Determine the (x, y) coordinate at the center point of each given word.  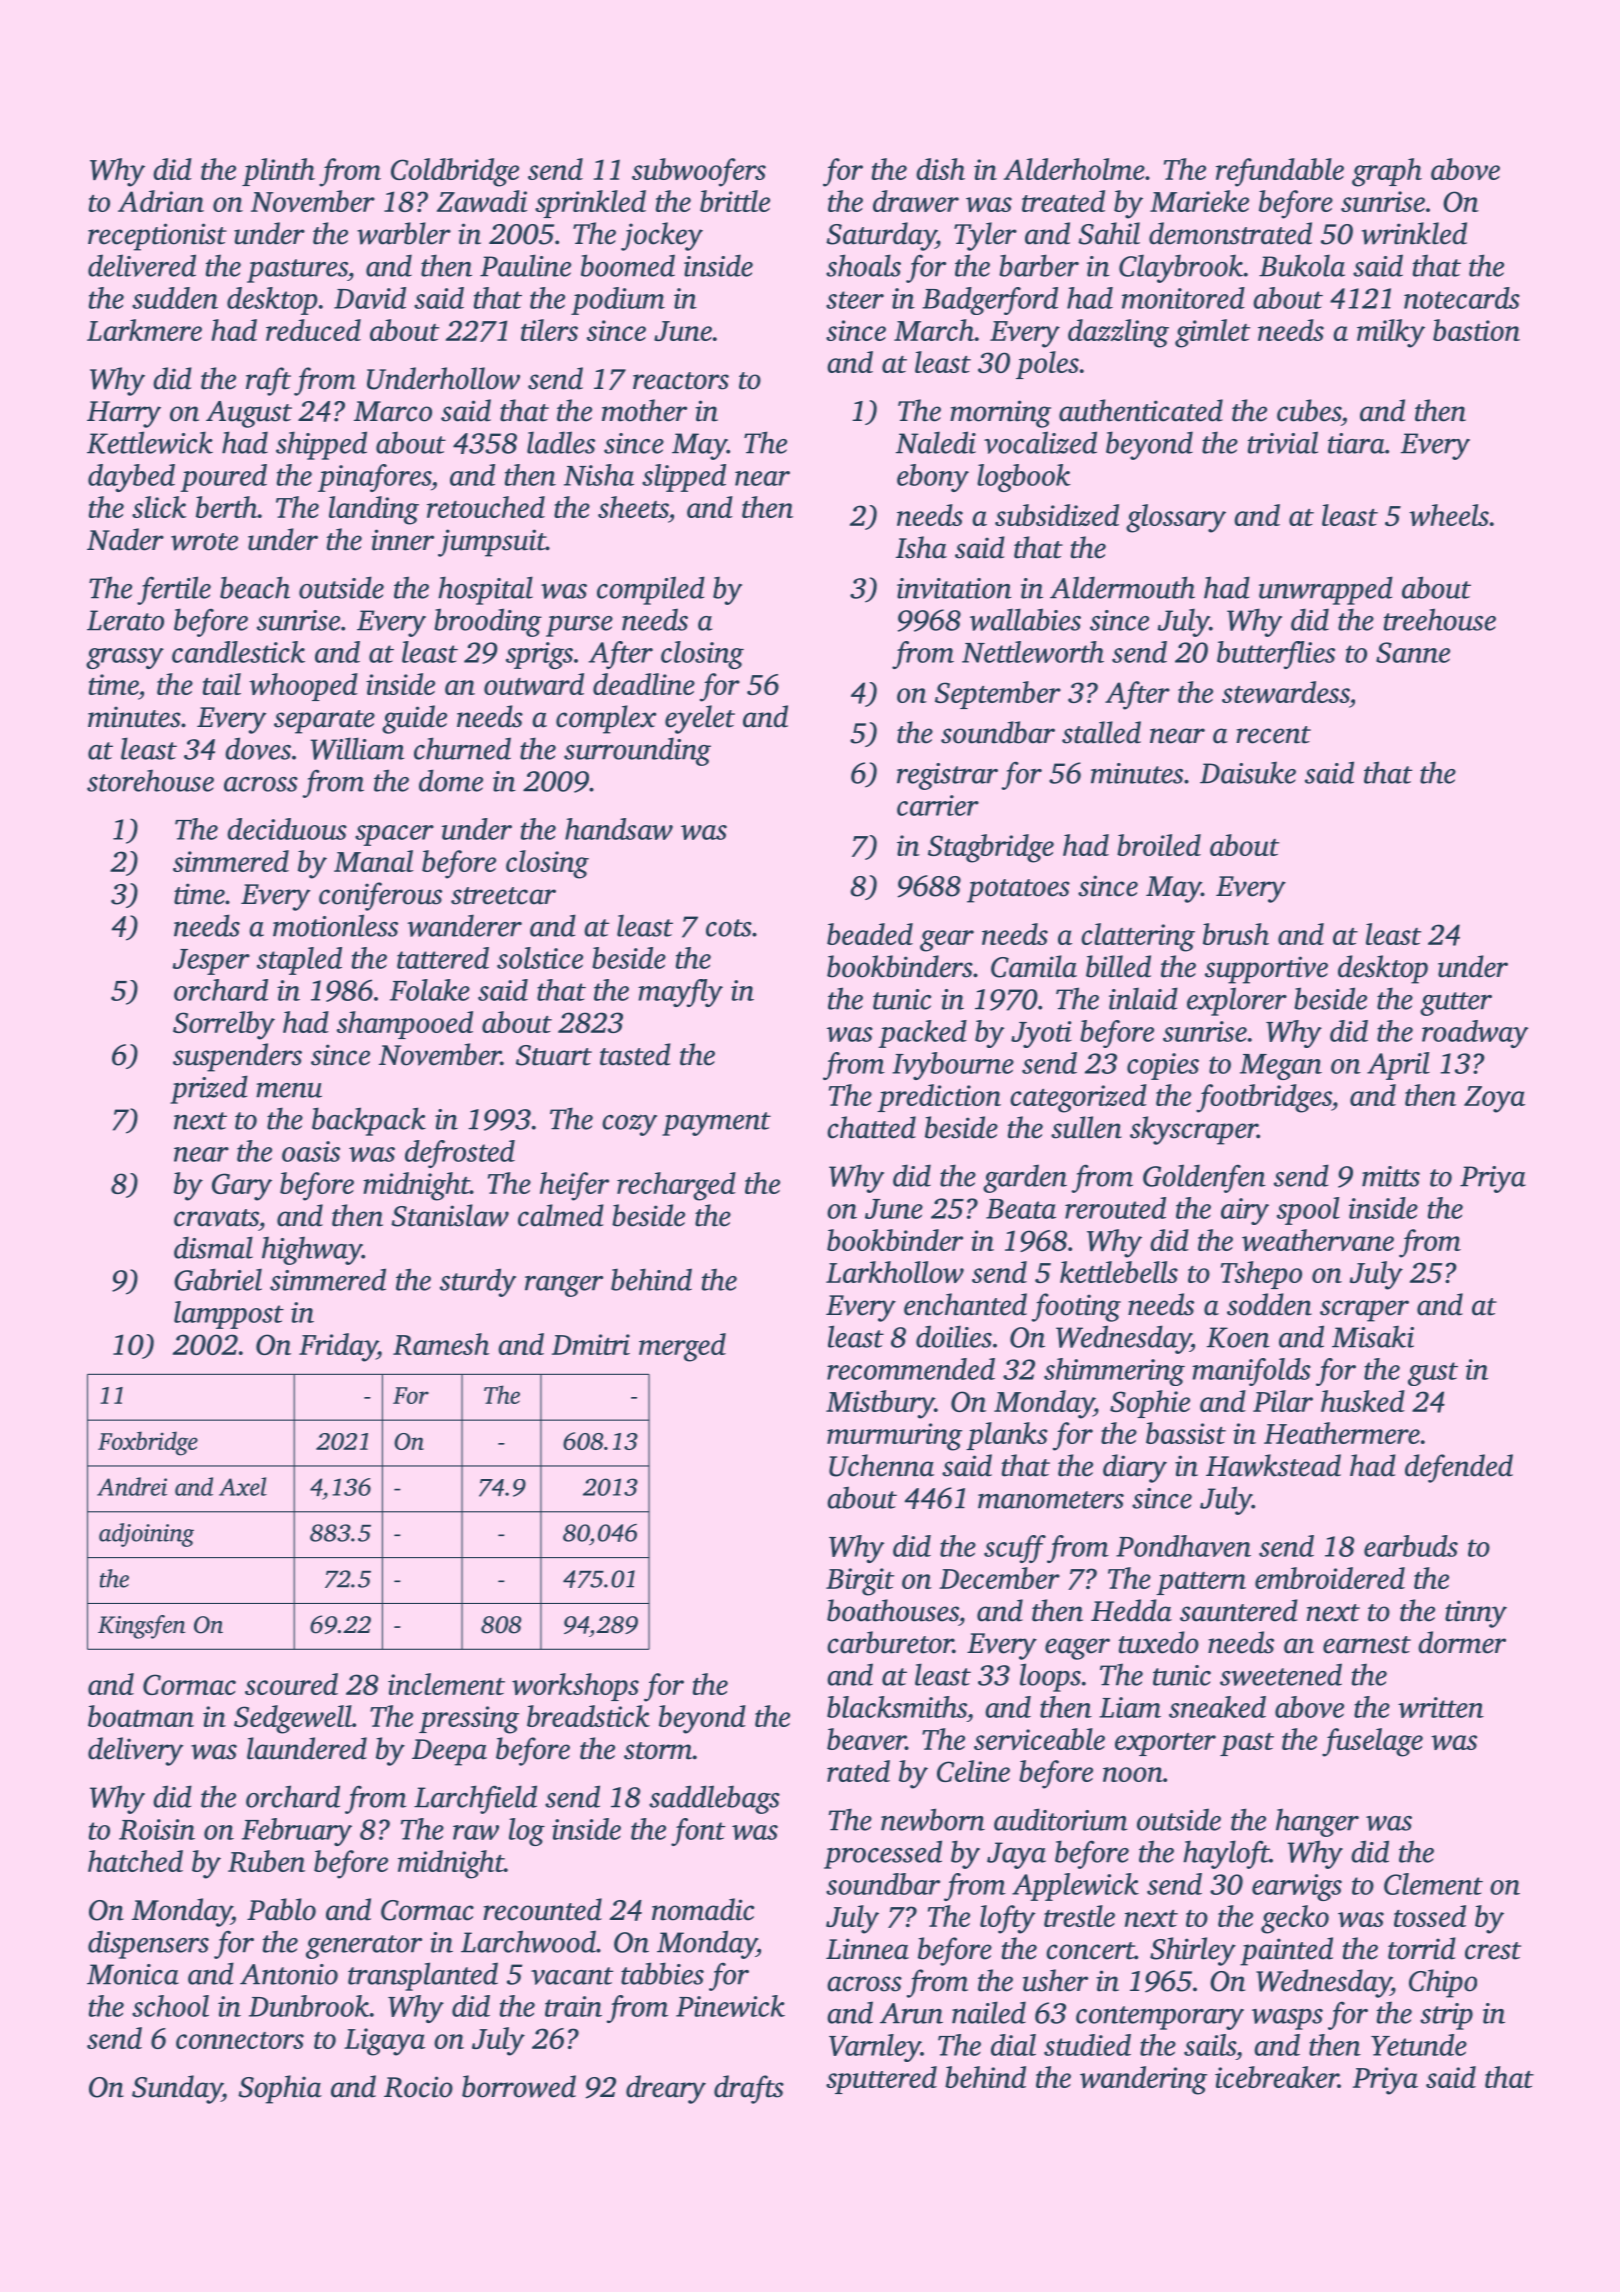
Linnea (867, 1949)
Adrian (161, 201)
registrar (947, 776)
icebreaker (1276, 2077)
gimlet (1212, 333)
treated (1063, 201)
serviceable (1039, 1739)
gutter (1456, 1004)
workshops (575, 1687)
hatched (135, 1861)
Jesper (211, 962)
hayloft (1226, 1854)
